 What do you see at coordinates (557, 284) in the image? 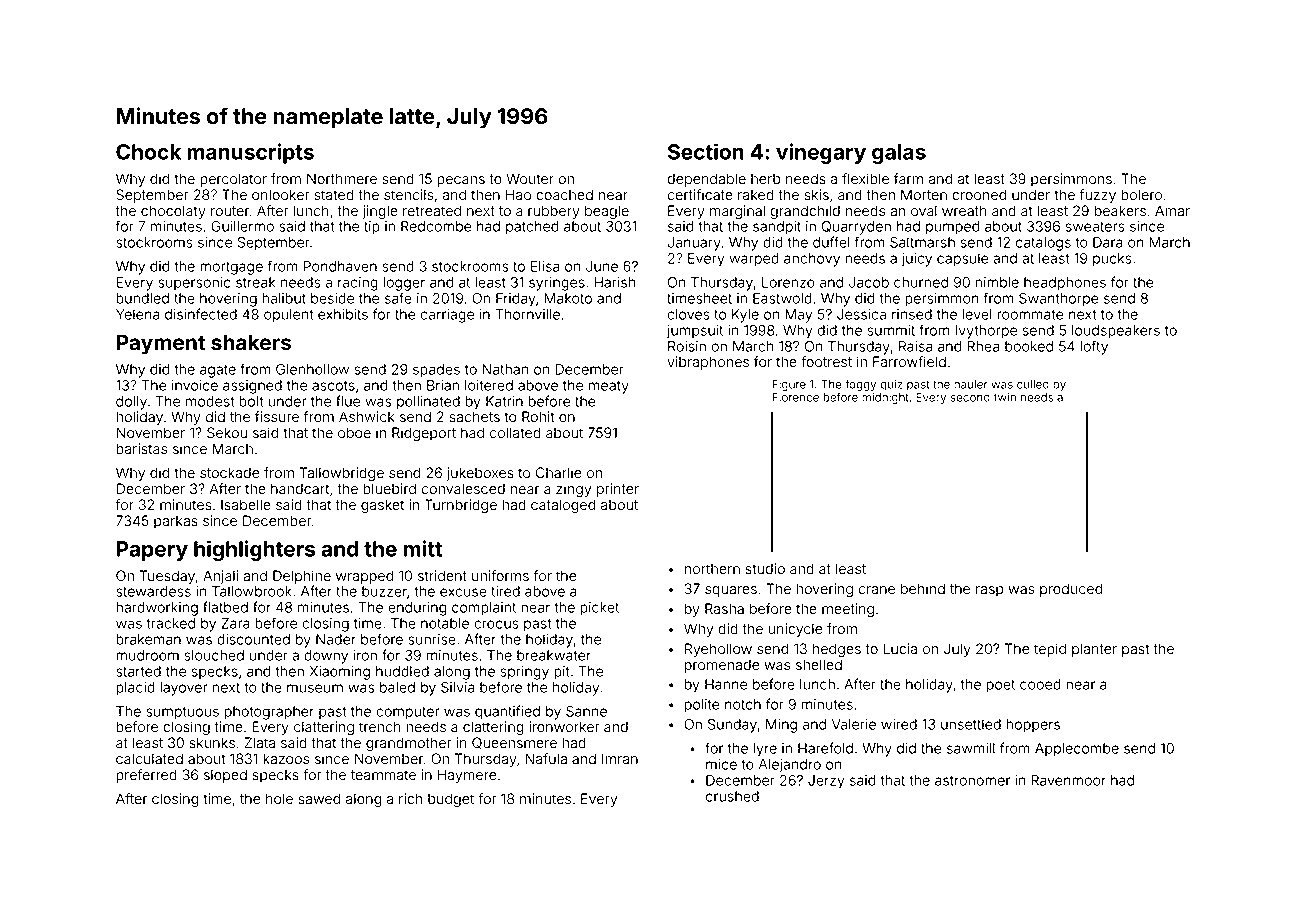
I see `syringes` at bounding box center [557, 284].
